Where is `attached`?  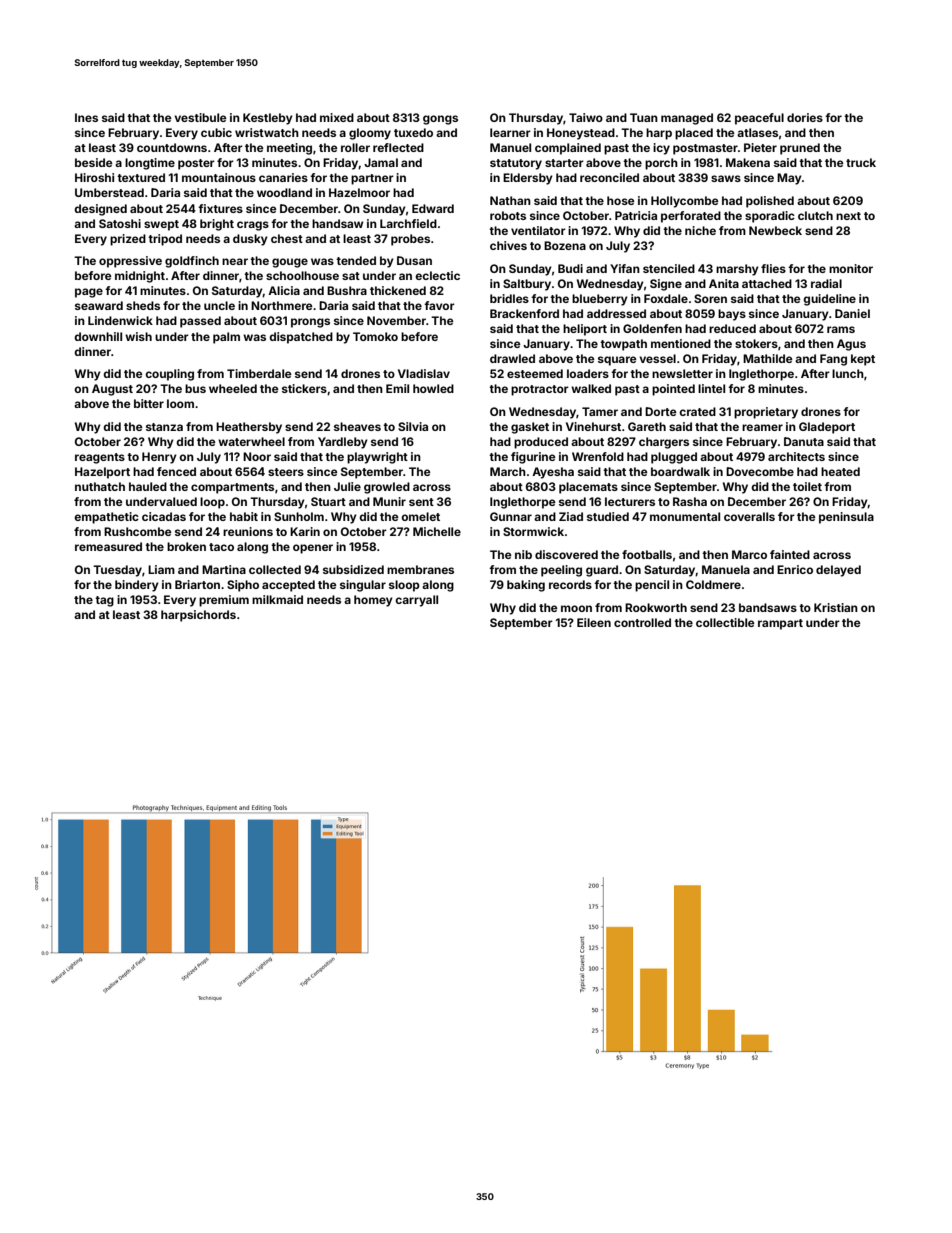 attached is located at coordinates (767, 283).
